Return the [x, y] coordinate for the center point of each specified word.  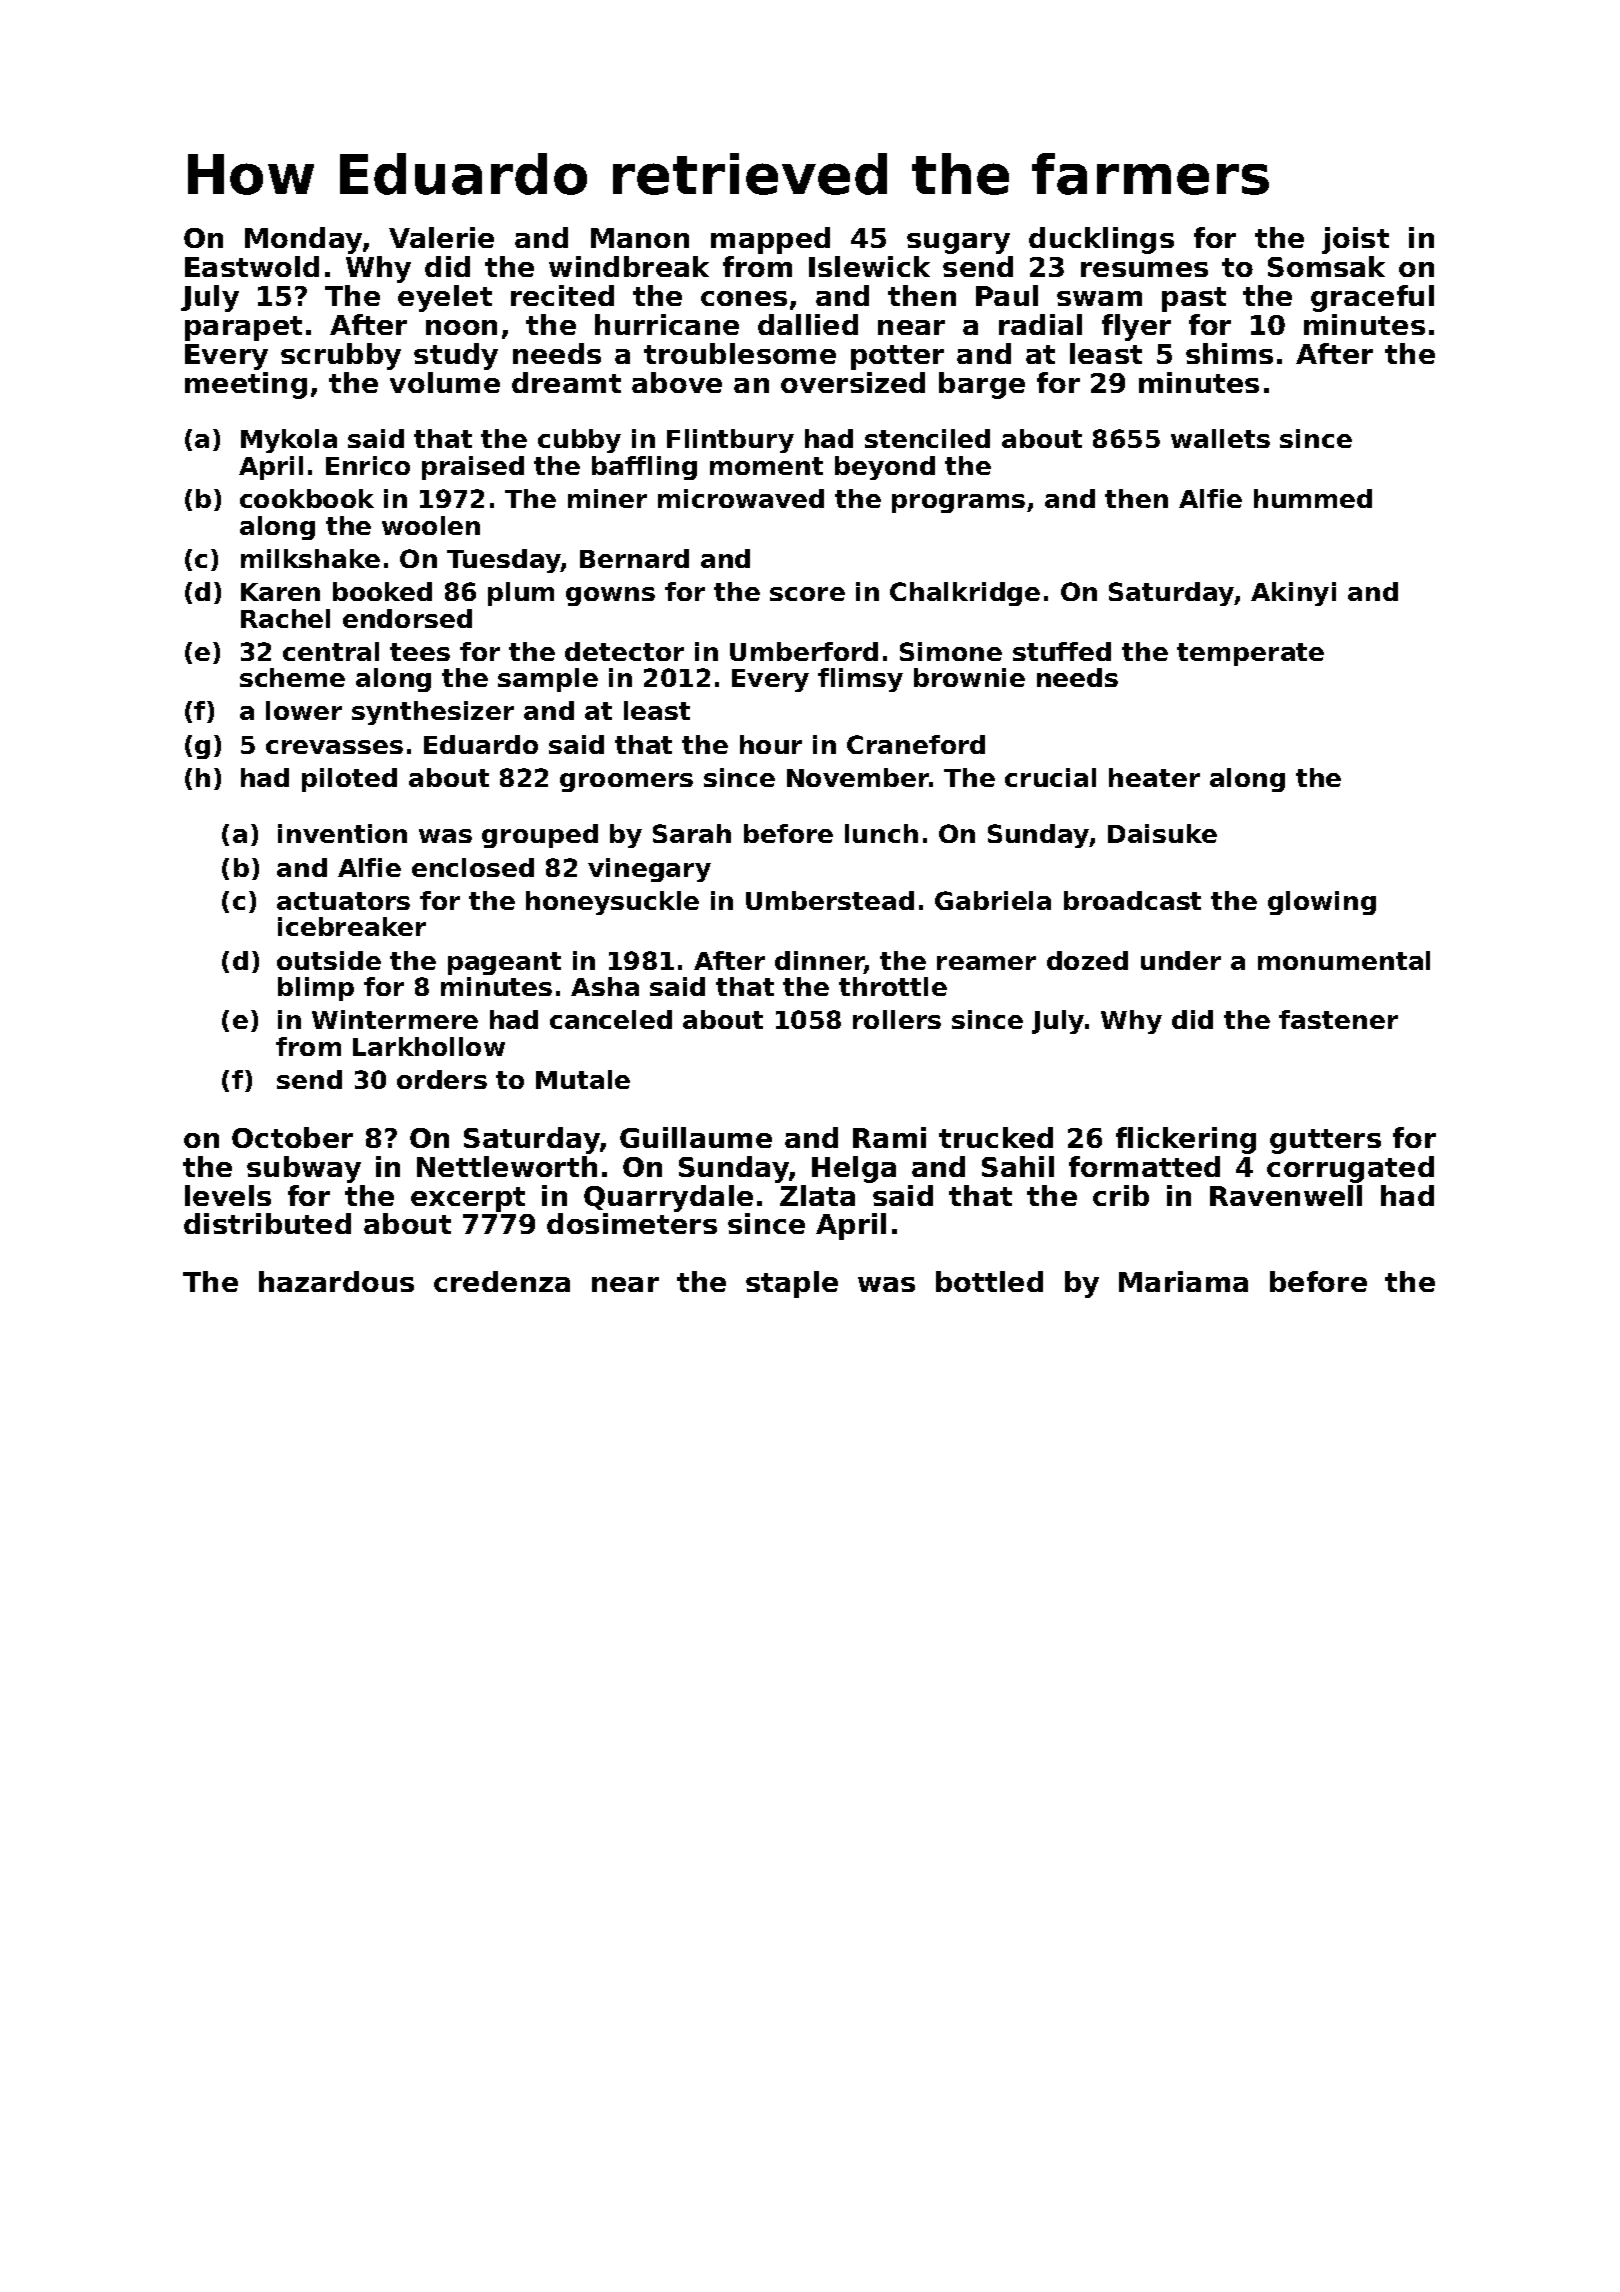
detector [624, 651]
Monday [303, 240]
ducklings [1101, 240]
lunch [881, 833]
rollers [897, 1019]
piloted [349, 780]
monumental [1344, 960]
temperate [1250, 654]
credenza [502, 1281]
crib [1121, 1195]
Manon [640, 238]
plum [521, 594]
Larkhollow [429, 1046]
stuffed [1062, 651]
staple [792, 1284]
